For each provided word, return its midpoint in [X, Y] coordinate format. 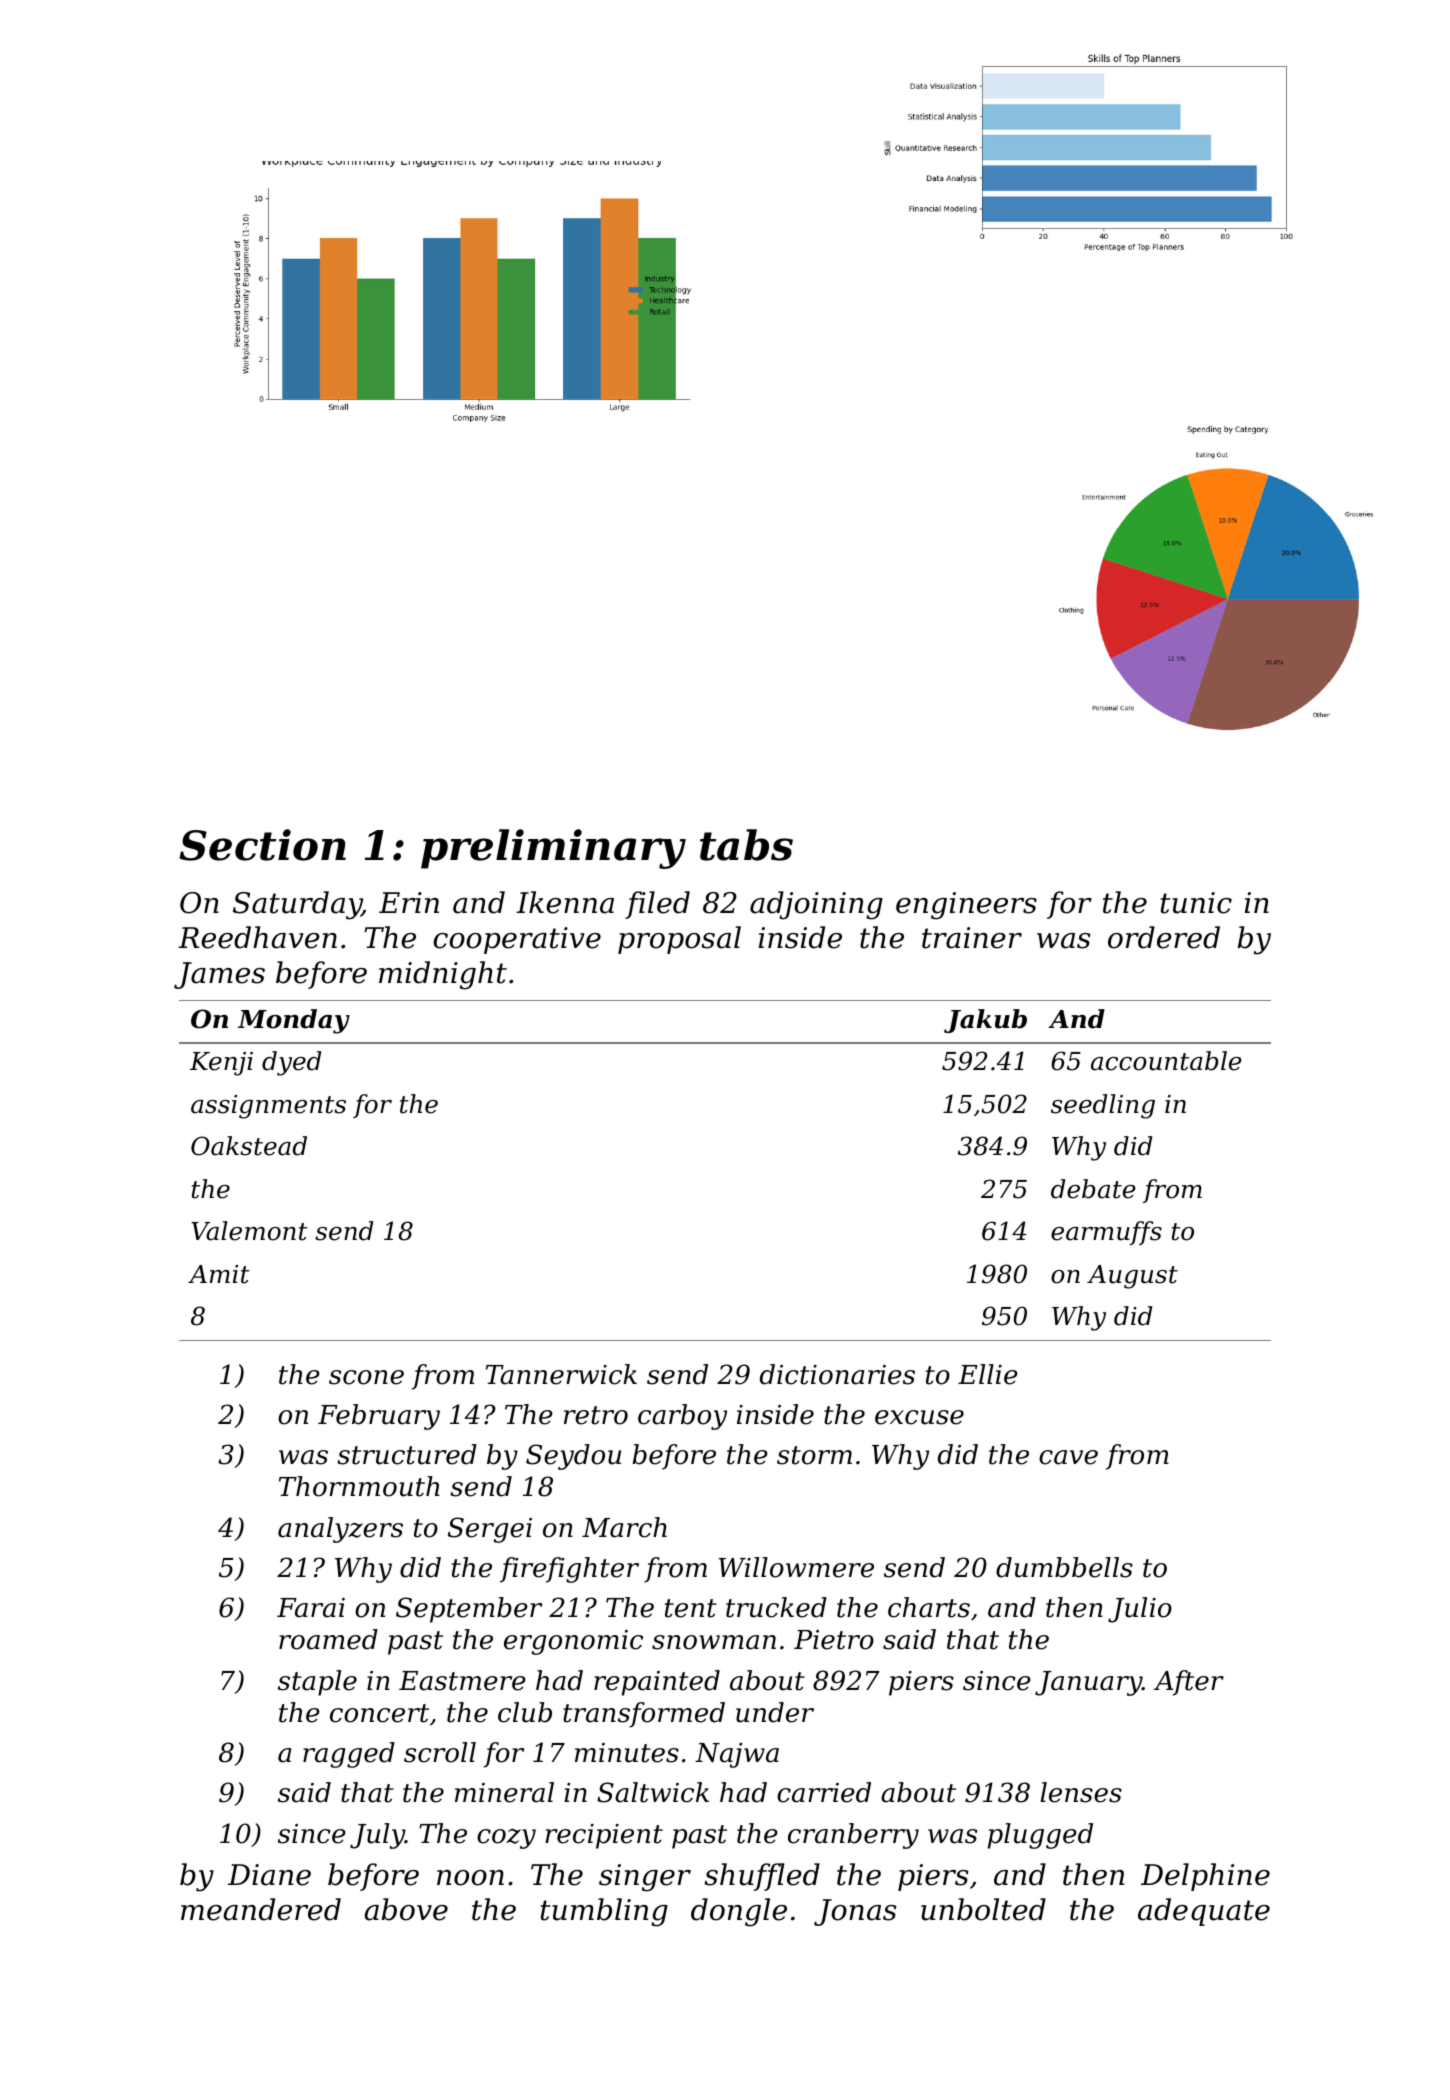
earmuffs [1106, 1233]
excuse [919, 1417]
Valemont [249, 1231]
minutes [627, 1753]
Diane [269, 1875]
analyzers [340, 1530]
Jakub [985, 1021]
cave [1068, 1457]
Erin [409, 902]
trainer [972, 938]
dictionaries [837, 1374]
